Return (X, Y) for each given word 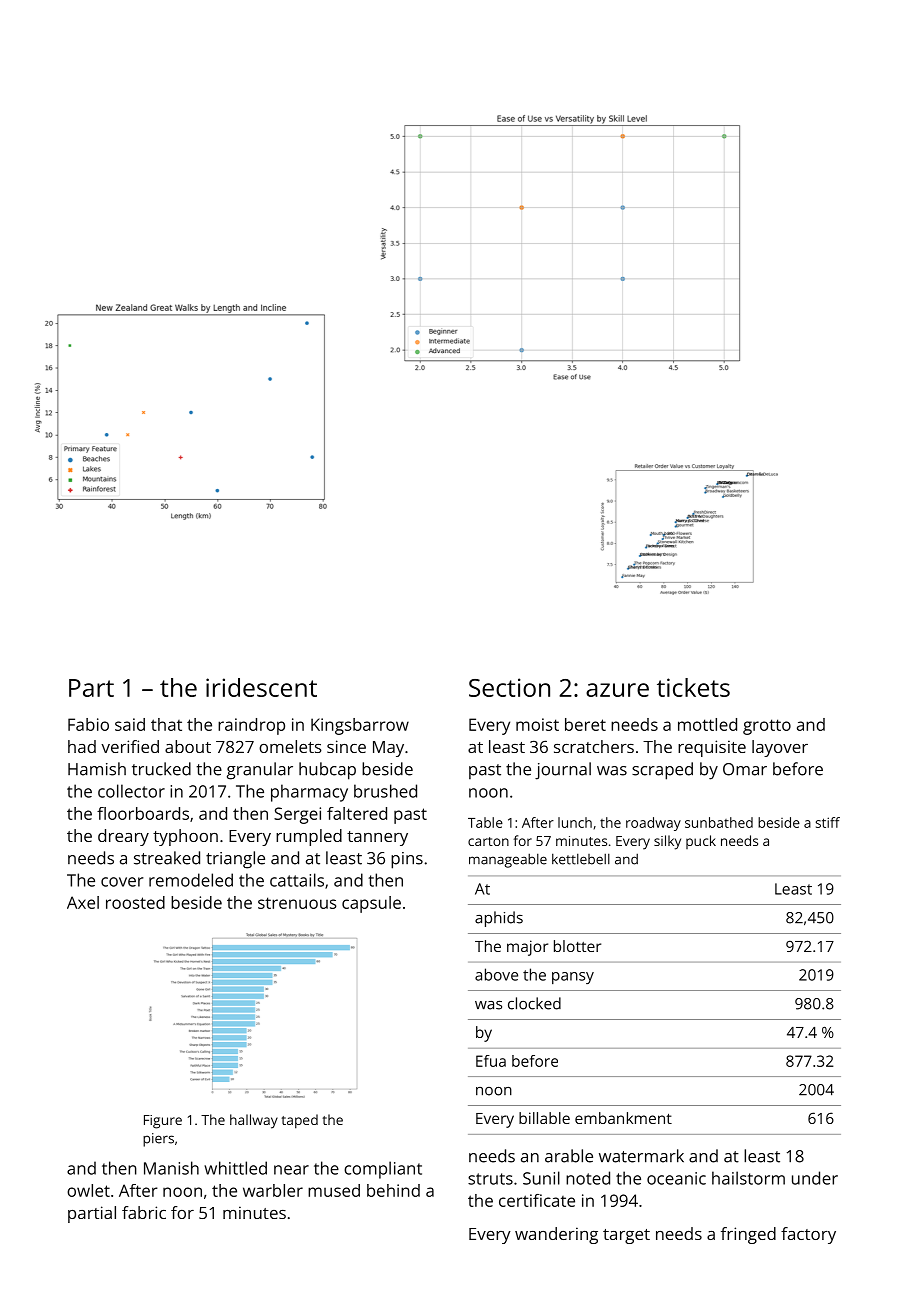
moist (537, 724)
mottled (707, 724)
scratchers (594, 746)
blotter (577, 946)
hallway (254, 1121)
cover (122, 882)
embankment (623, 1118)
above (496, 974)
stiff (828, 822)
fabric (144, 1212)
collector (131, 791)
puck (701, 842)
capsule (371, 904)
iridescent (261, 687)
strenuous (297, 903)
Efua (491, 1061)
